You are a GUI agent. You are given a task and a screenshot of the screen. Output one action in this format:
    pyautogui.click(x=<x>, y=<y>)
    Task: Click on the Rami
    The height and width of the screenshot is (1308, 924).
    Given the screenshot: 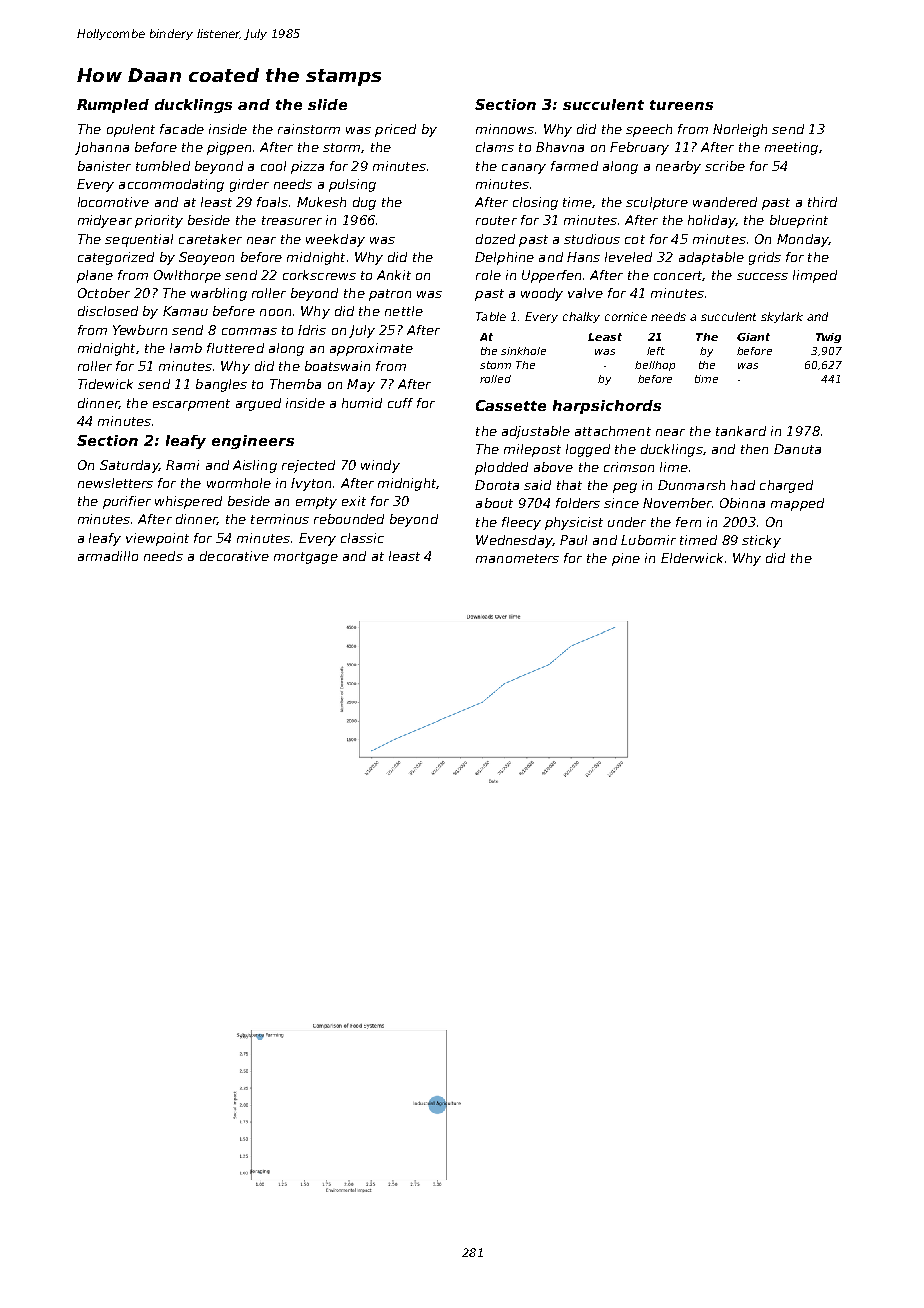 What is the action you would take?
    pyautogui.click(x=182, y=465)
